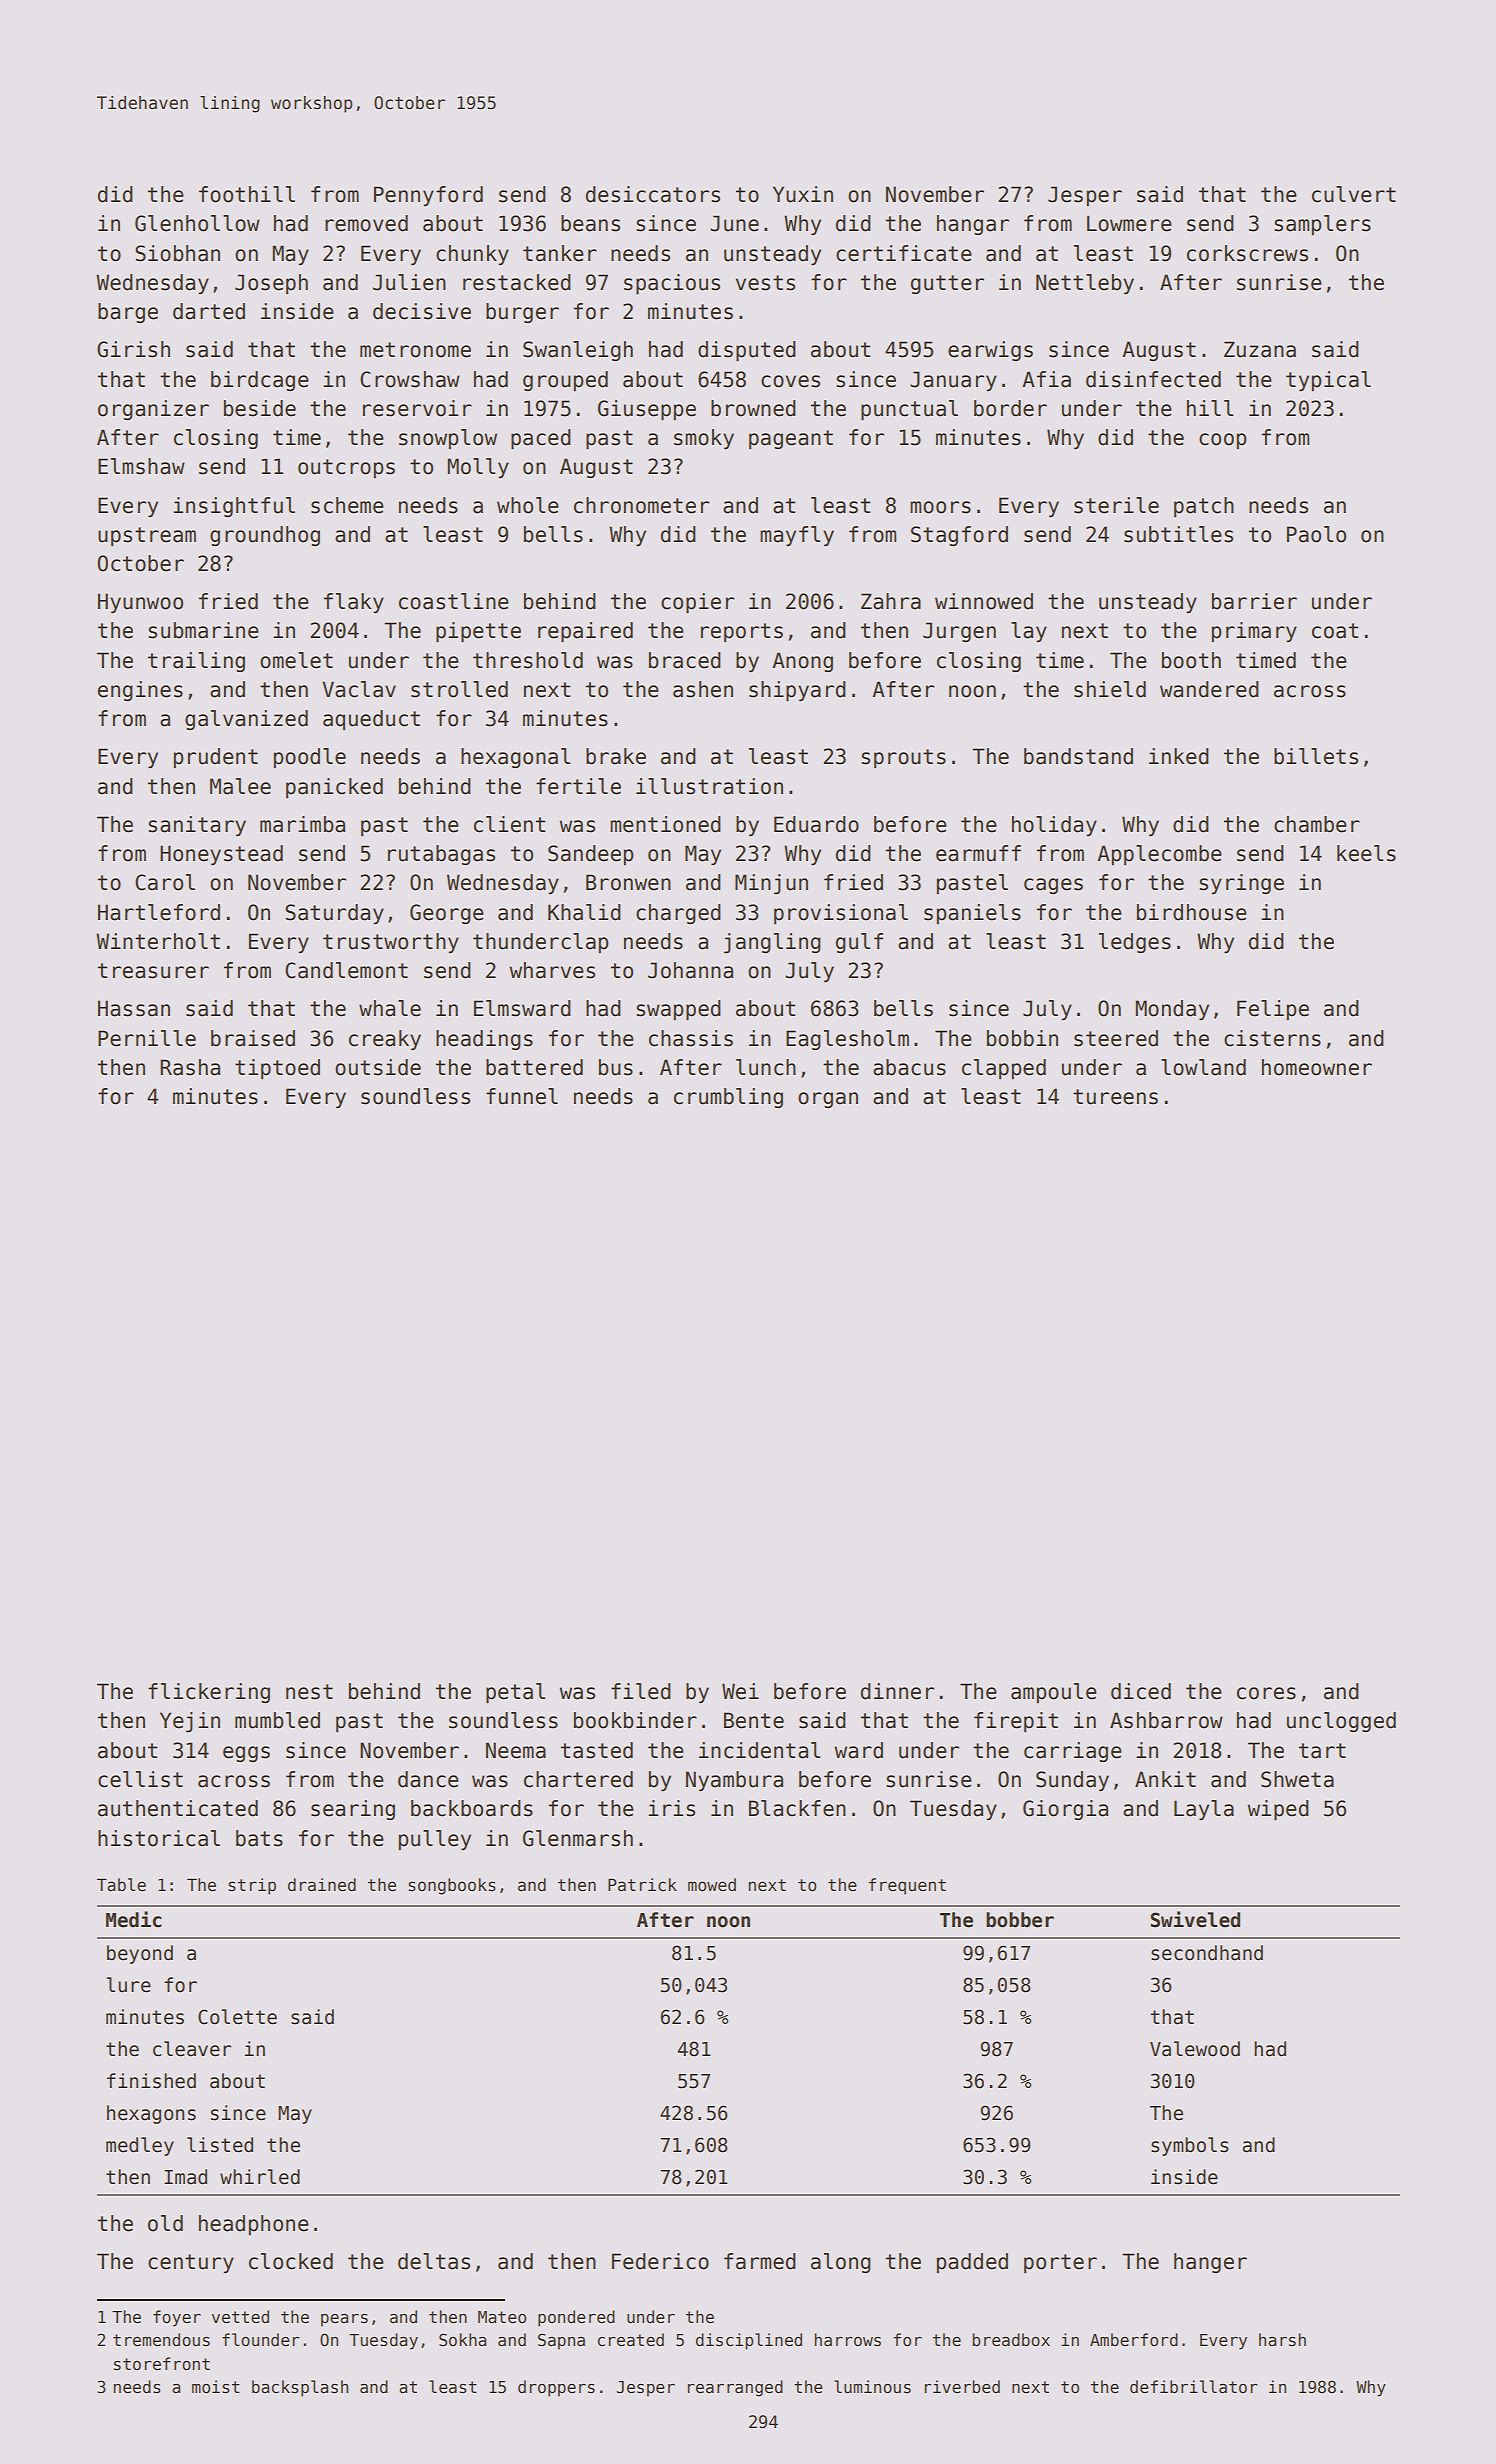 The height and width of the screenshot is (2464, 1496). I want to click on Sokha, so click(462, 2339).
